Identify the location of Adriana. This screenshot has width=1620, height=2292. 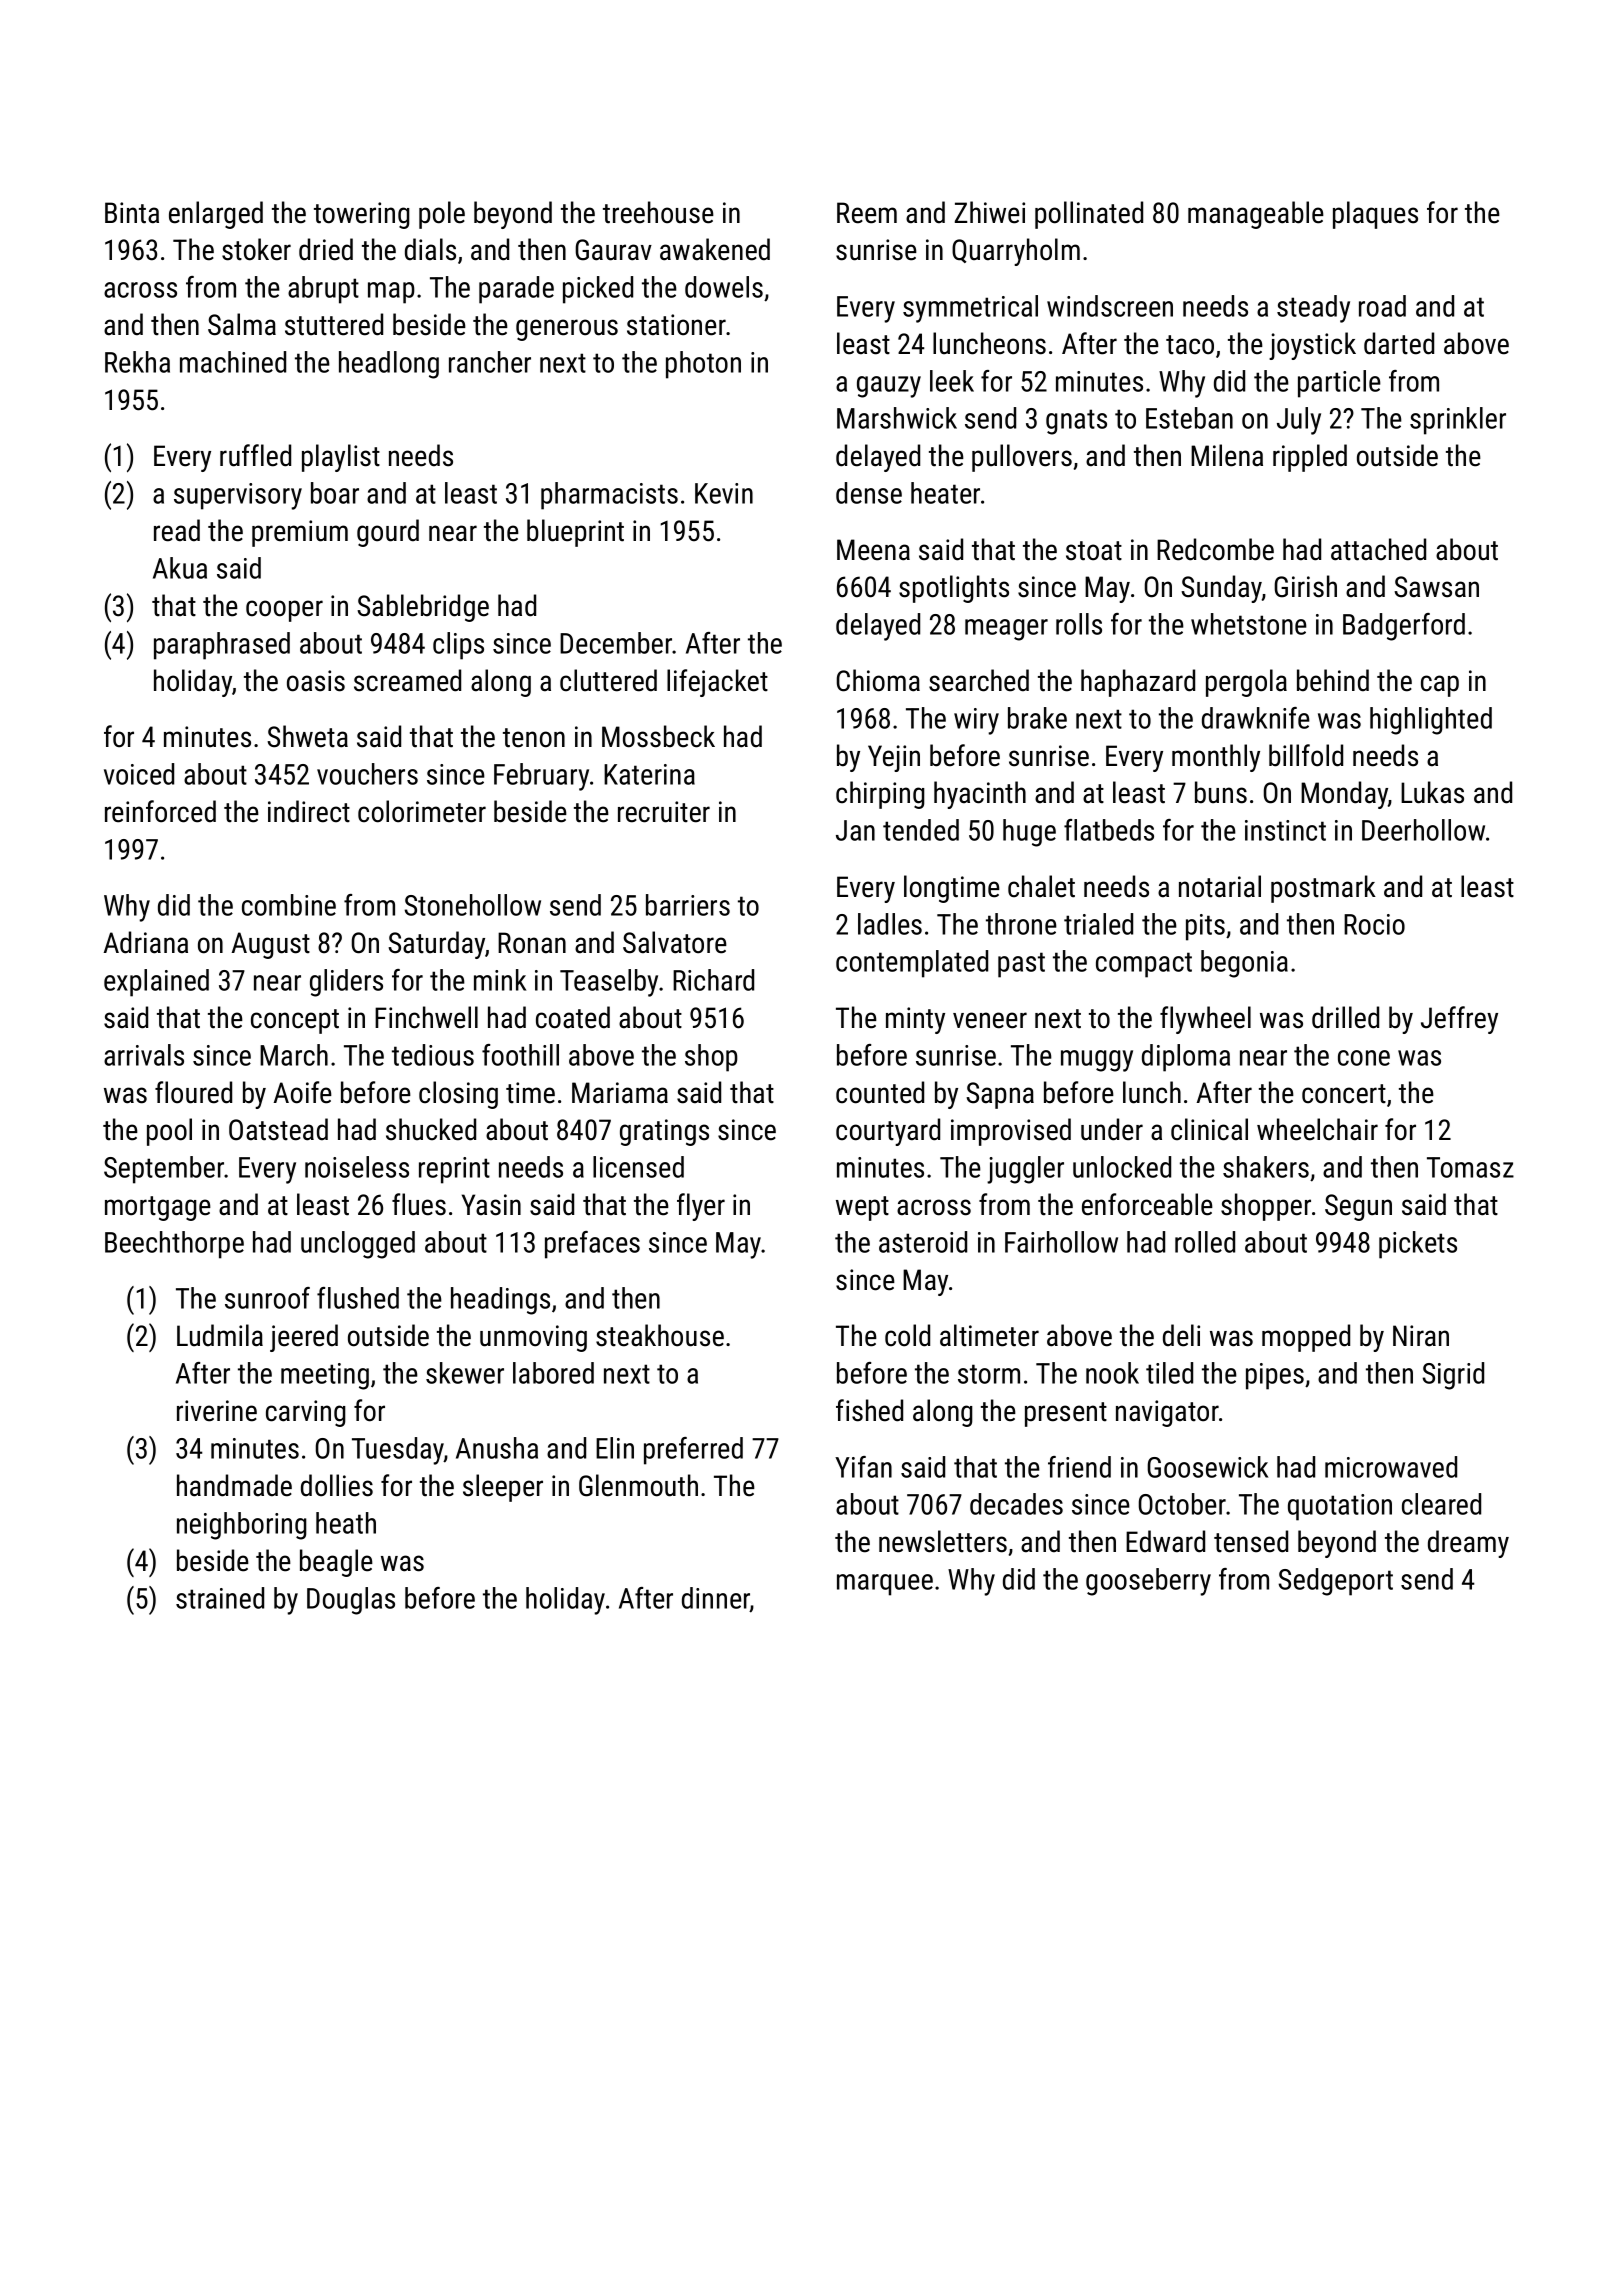
(146, 942).
